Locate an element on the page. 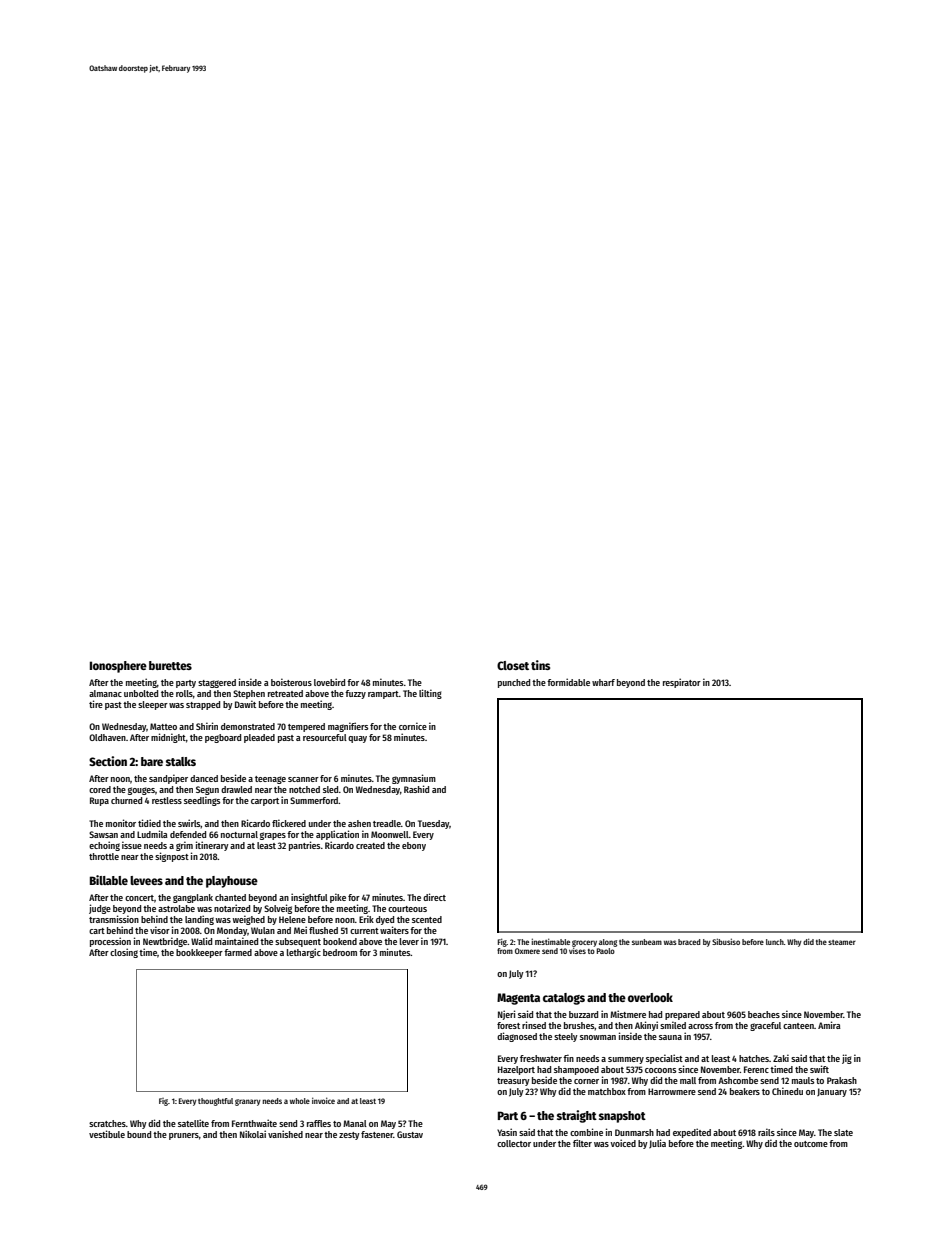  sandpiper is located at coordinates (168, 779).
